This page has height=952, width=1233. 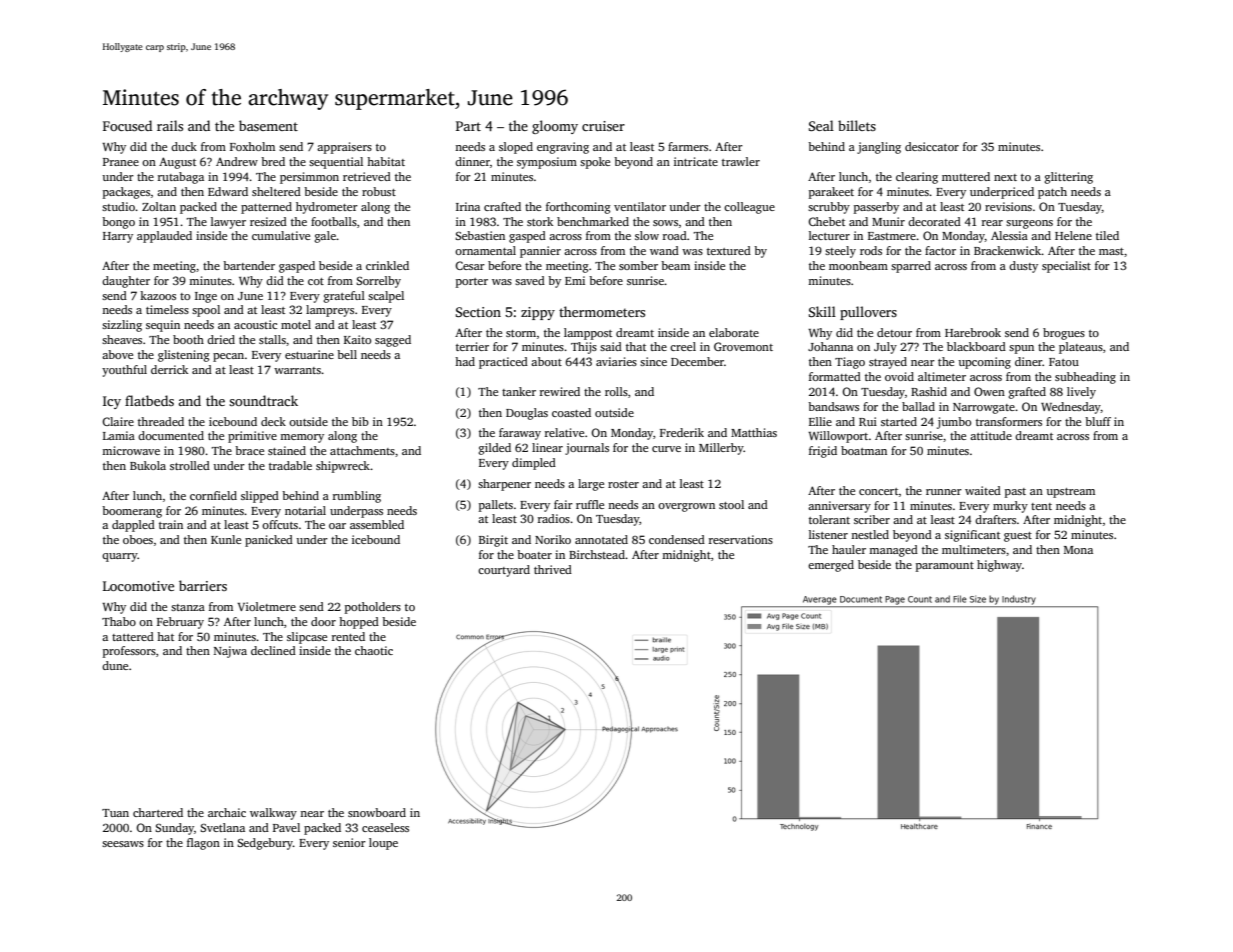 What do you see at coordinates (603, 126) in the page?
I see `cruiser` at bounding box center [603, 126].
